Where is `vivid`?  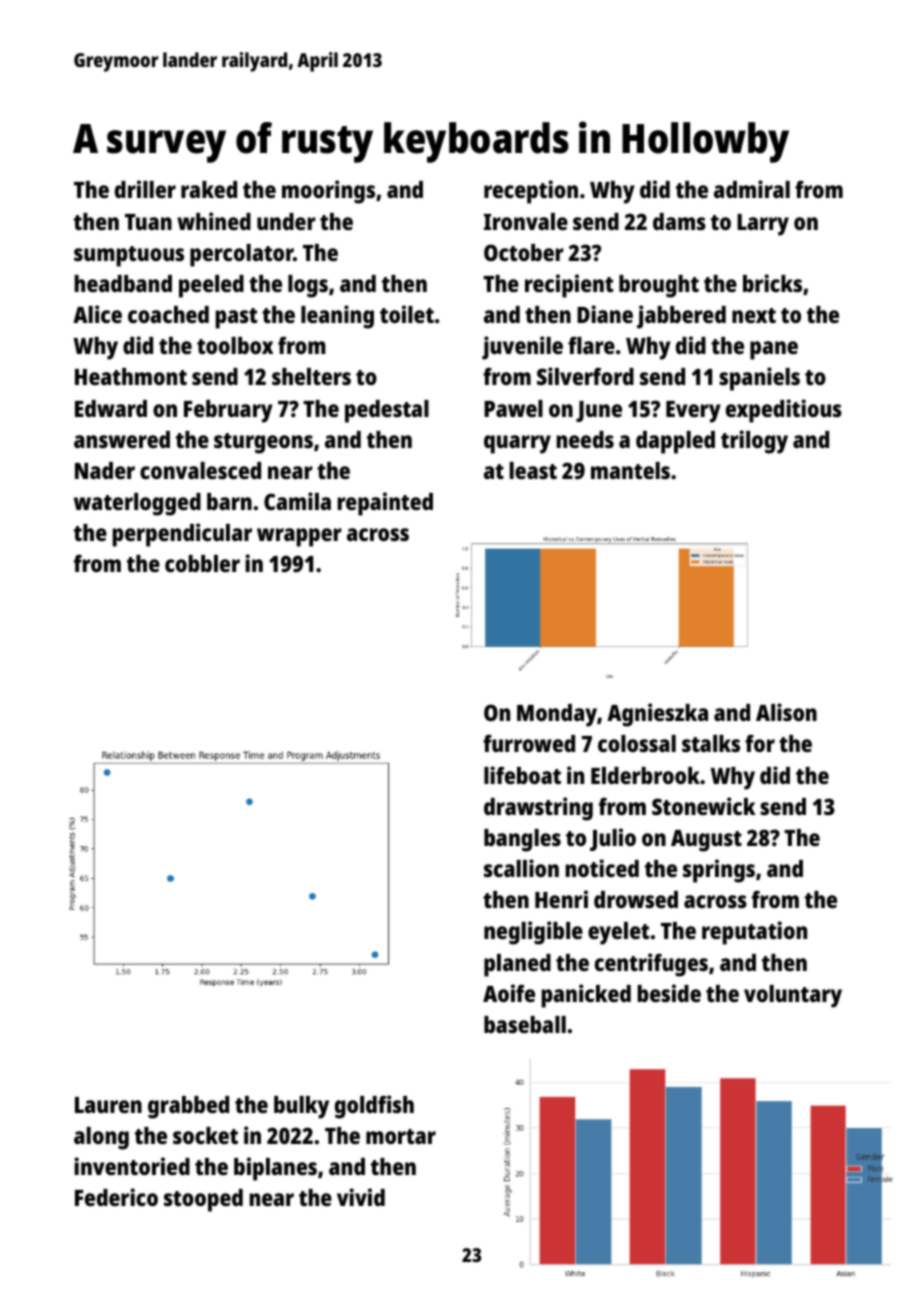
vivid is located at coordinates (361, 1197).
